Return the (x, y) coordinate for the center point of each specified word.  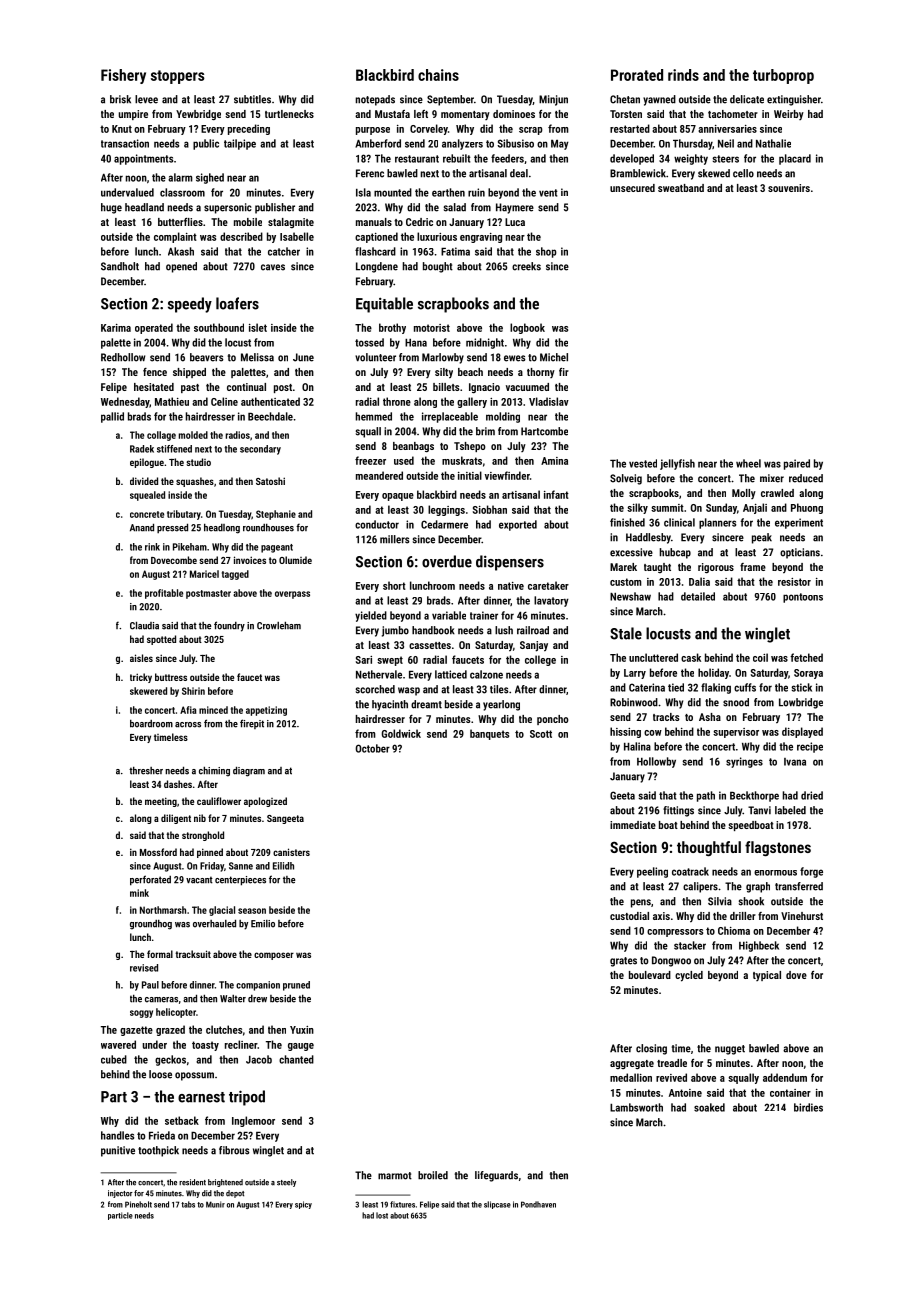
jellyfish (677, 464)
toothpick (158, 1151)
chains (438, 75)
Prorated (637, 75)
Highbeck (759, 946)
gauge (301, 1047)
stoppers (178, 77)
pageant (277, 548)
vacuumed (527, 387)
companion (258, 986)
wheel (748, 463)
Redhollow (123, 357)
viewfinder (507, 475)
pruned (296, 986)
